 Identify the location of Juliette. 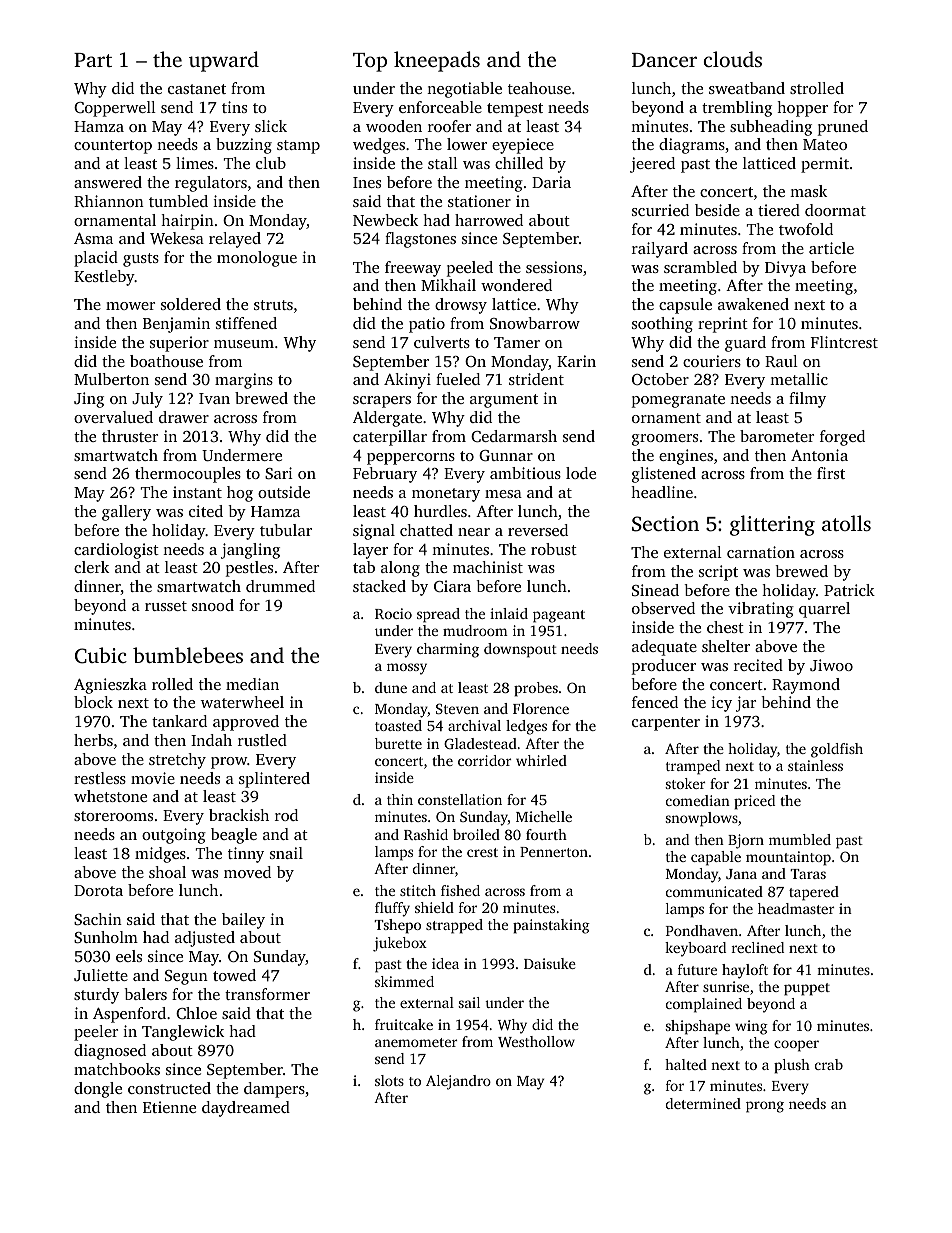
(101, 975).
